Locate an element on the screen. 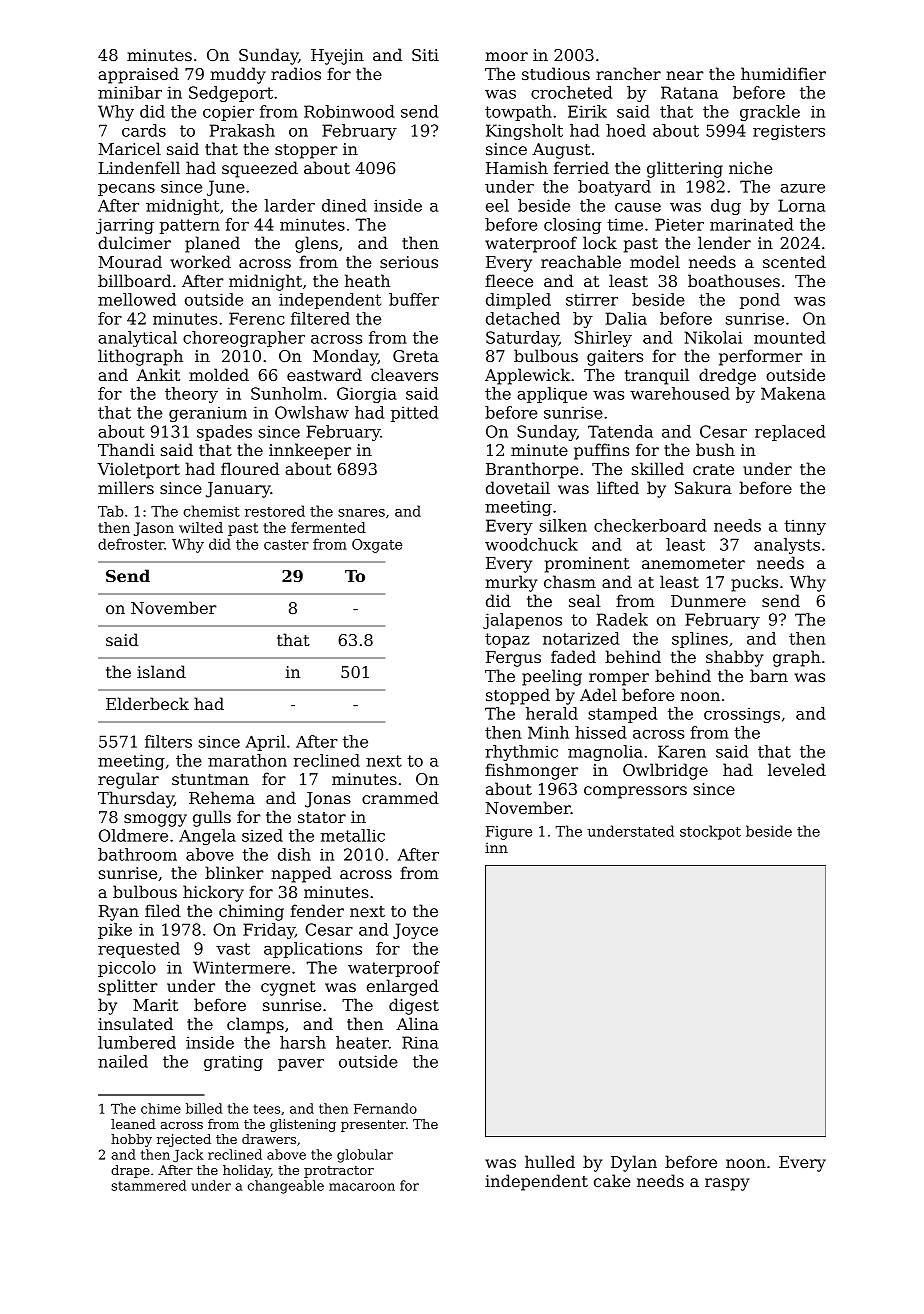  molded is located at coordinates (219, 374).
